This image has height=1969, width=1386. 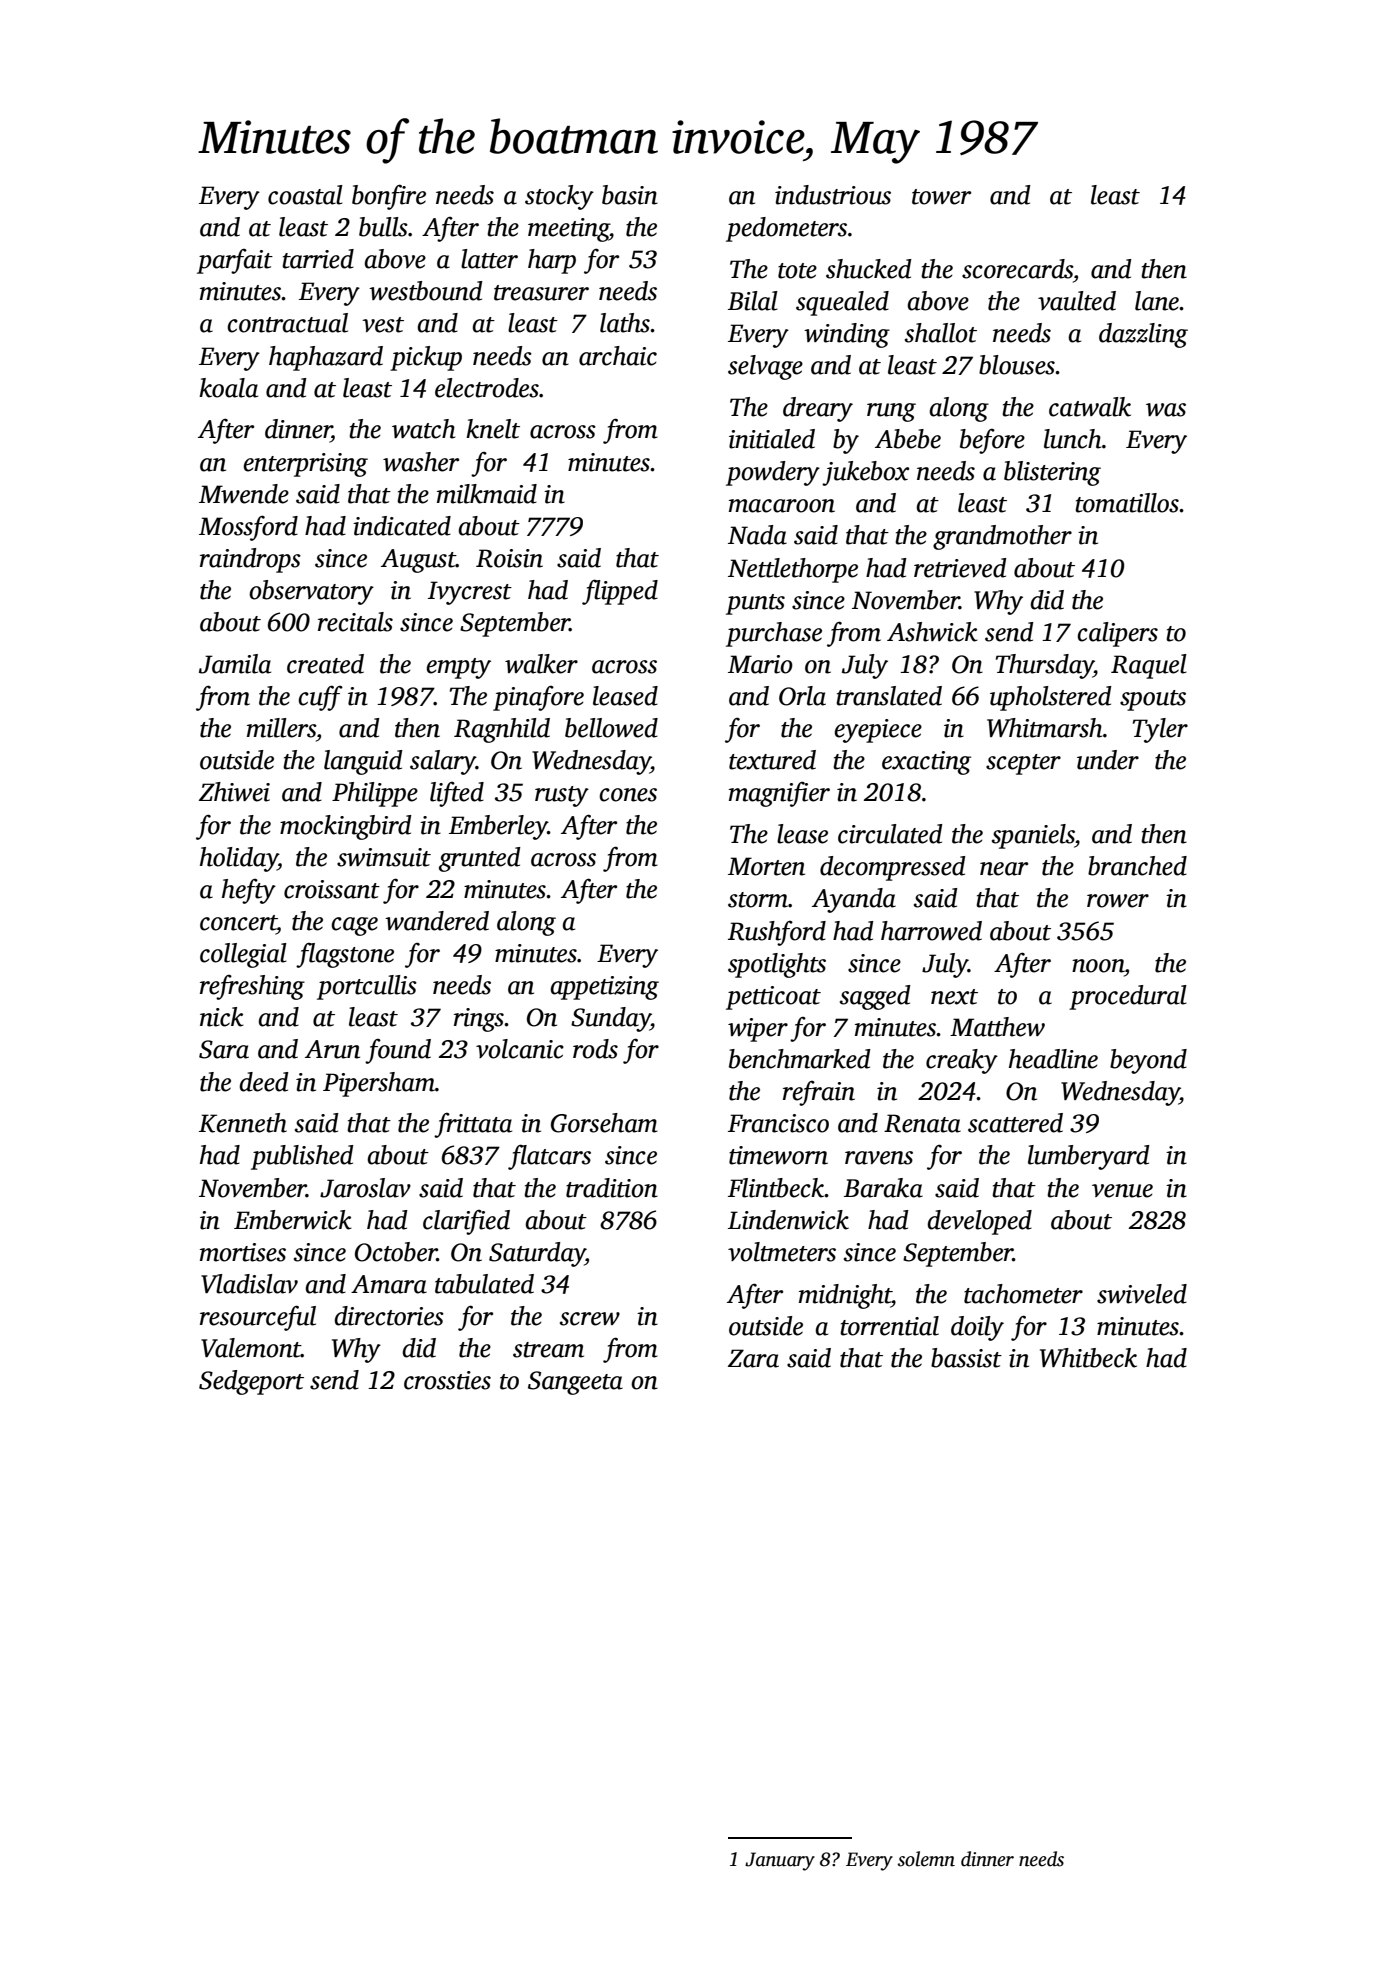 I want to click on Sedgeport, so click(x=251, y=1382).
